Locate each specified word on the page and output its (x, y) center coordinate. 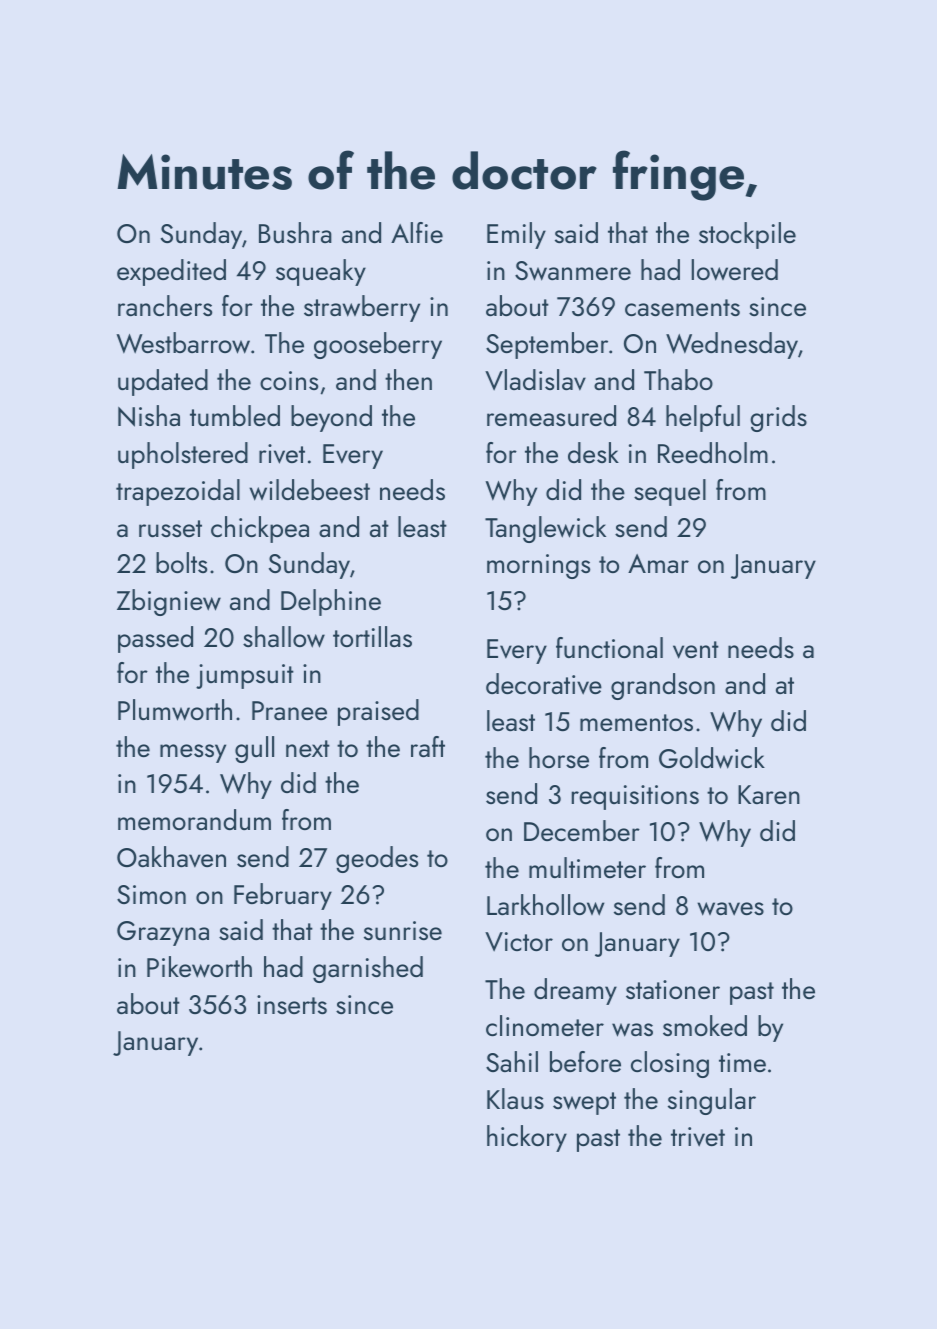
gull (254, 749)
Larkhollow (545, 905)
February (283, 896)
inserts (292, 1004)
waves (730, 909)
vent (696, 650)
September (547, 345)
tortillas (372, 636)
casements (682, 307)
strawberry (362, 308)
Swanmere (573, 271)
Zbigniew (169, 602)
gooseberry (378, 345)
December (582, 830)
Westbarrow (183, 343)
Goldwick (712, 758)
